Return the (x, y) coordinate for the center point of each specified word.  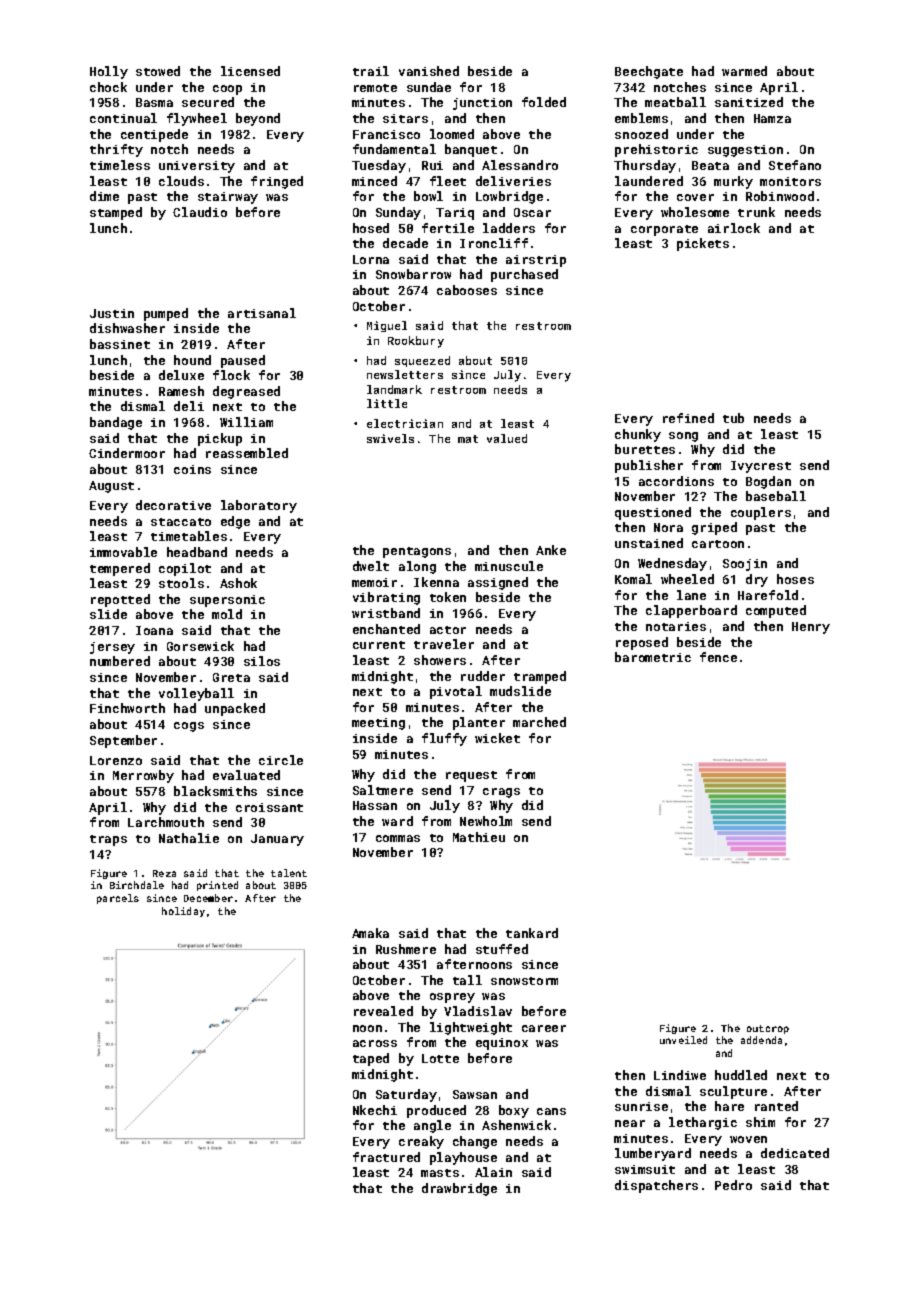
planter (479, 723)
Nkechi (375, 1110)
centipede (154, 135)
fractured (386, 1157)
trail (371, 71)
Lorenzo (116, 760)
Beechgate (649, 72)
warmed (744, 71)
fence (718, 657)
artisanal (262, 313)
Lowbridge (509, 197)
